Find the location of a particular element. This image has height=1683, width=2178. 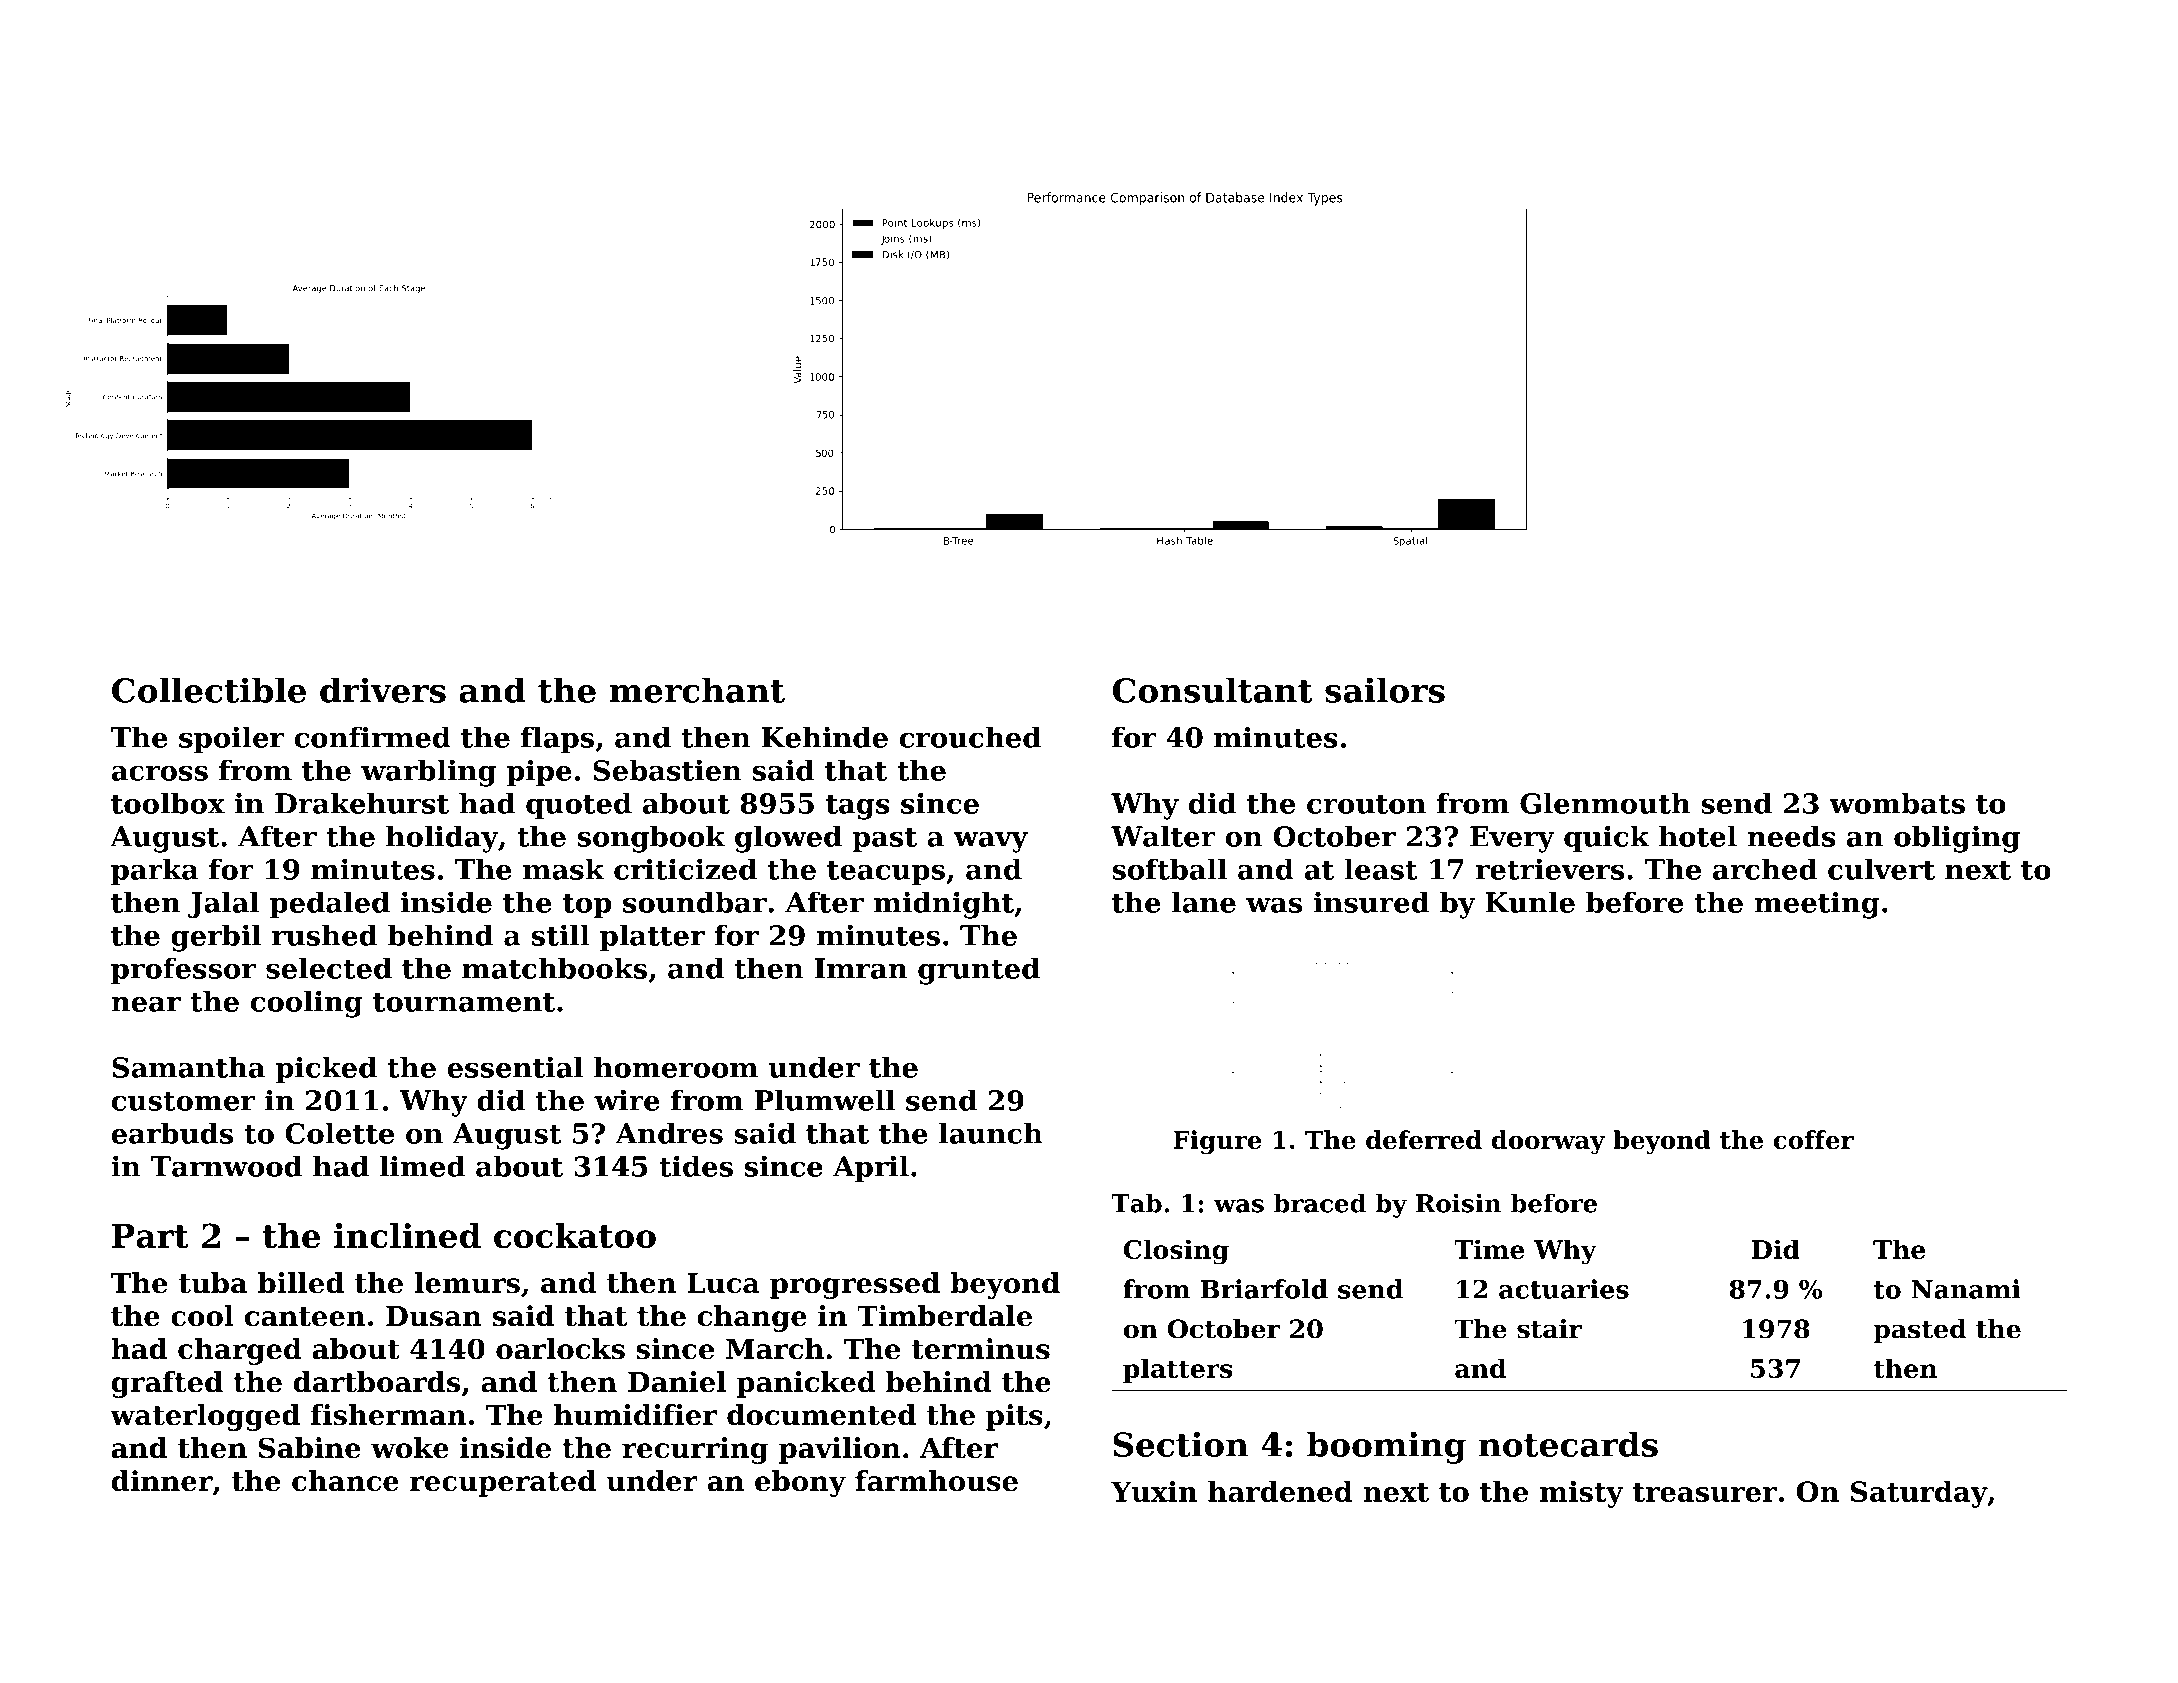

Roisin is located at coordinates (1458, 1203).
